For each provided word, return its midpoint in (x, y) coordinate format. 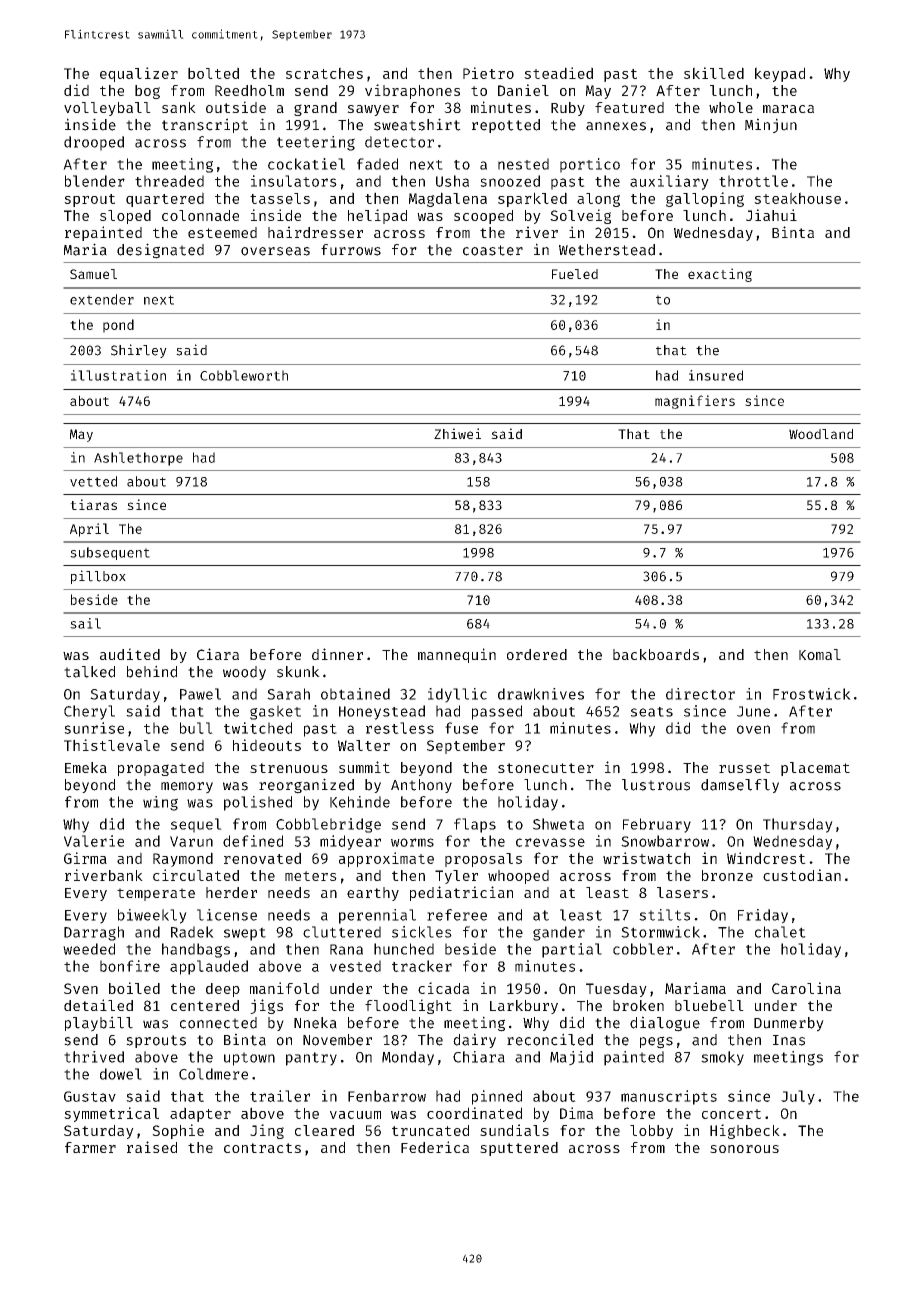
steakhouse (797, 198)
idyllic (457, 695)
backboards (656, 654)
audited (130, 654)
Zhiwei (457, 433)
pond (118, 326)
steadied (558, 73)
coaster (493, 250)
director (700, 694)
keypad (780, 74)
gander (559, 933)
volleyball (107, 109)
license (227, 915)
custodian (802, 875)
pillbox (98, 577)
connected (218, 1023)
